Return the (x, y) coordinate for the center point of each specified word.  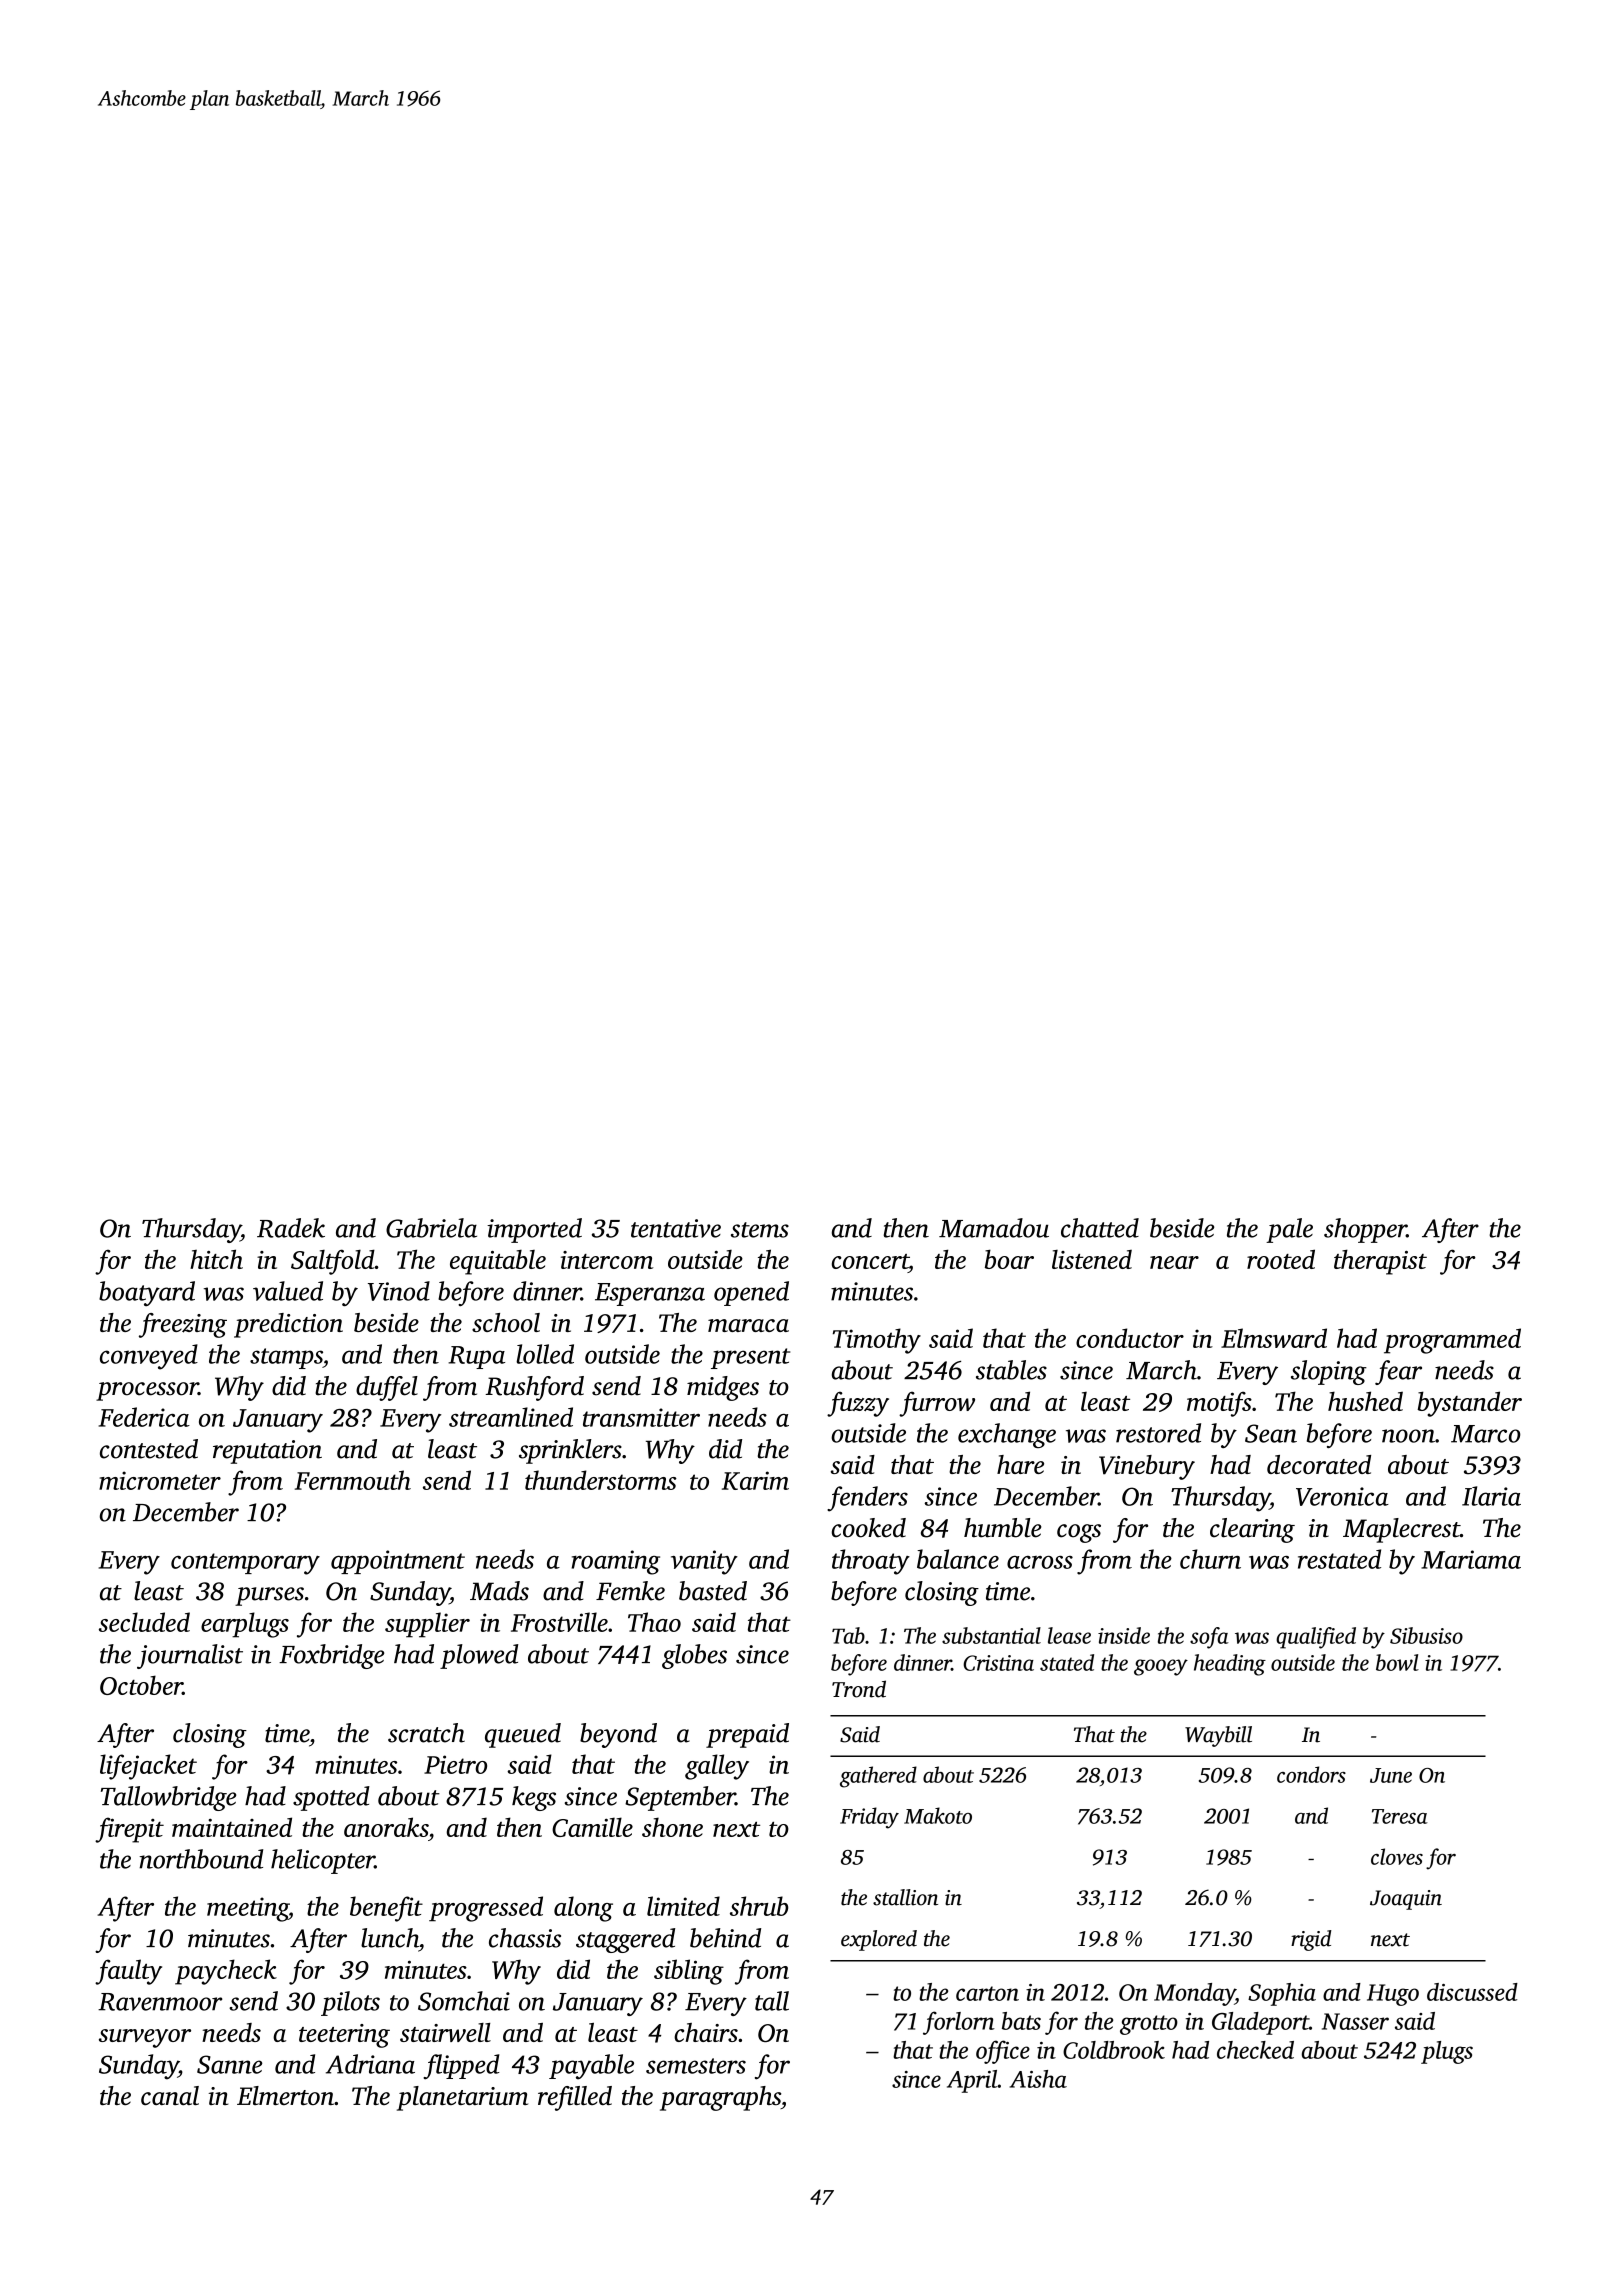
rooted (1281, 1259)
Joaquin (1406, 1900)
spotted (331, 1798)
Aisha (1038, 2079)
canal (170, 2095)
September (680, 1798)
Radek (291, 1228)
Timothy (877, 1341)
